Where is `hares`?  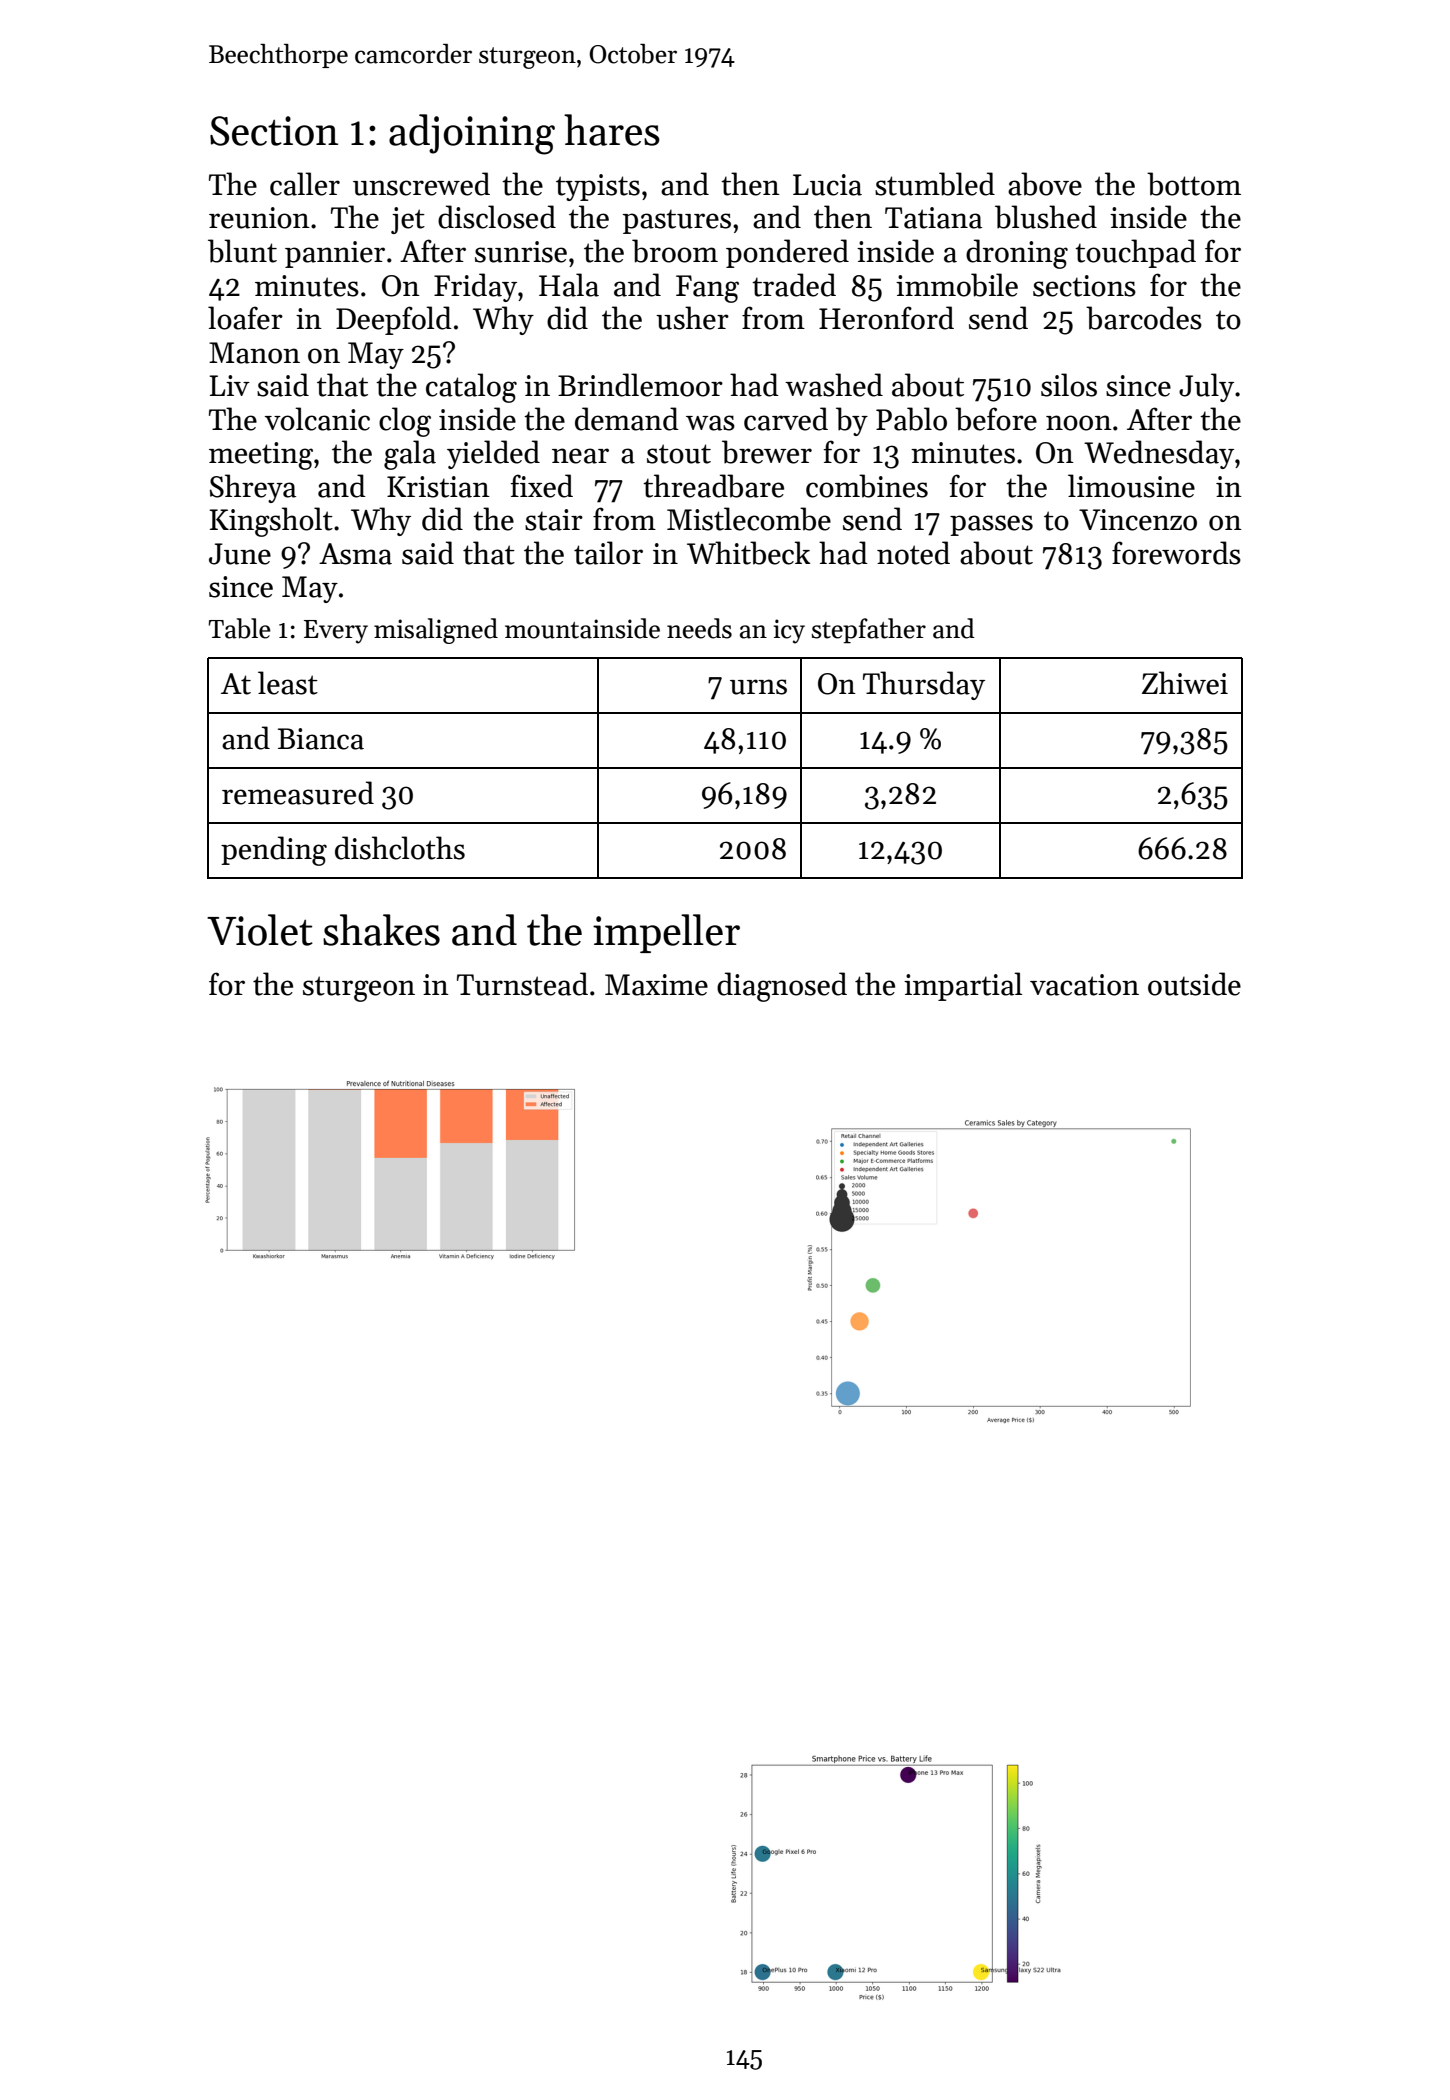
hares is located at coordinates (612, 130).
